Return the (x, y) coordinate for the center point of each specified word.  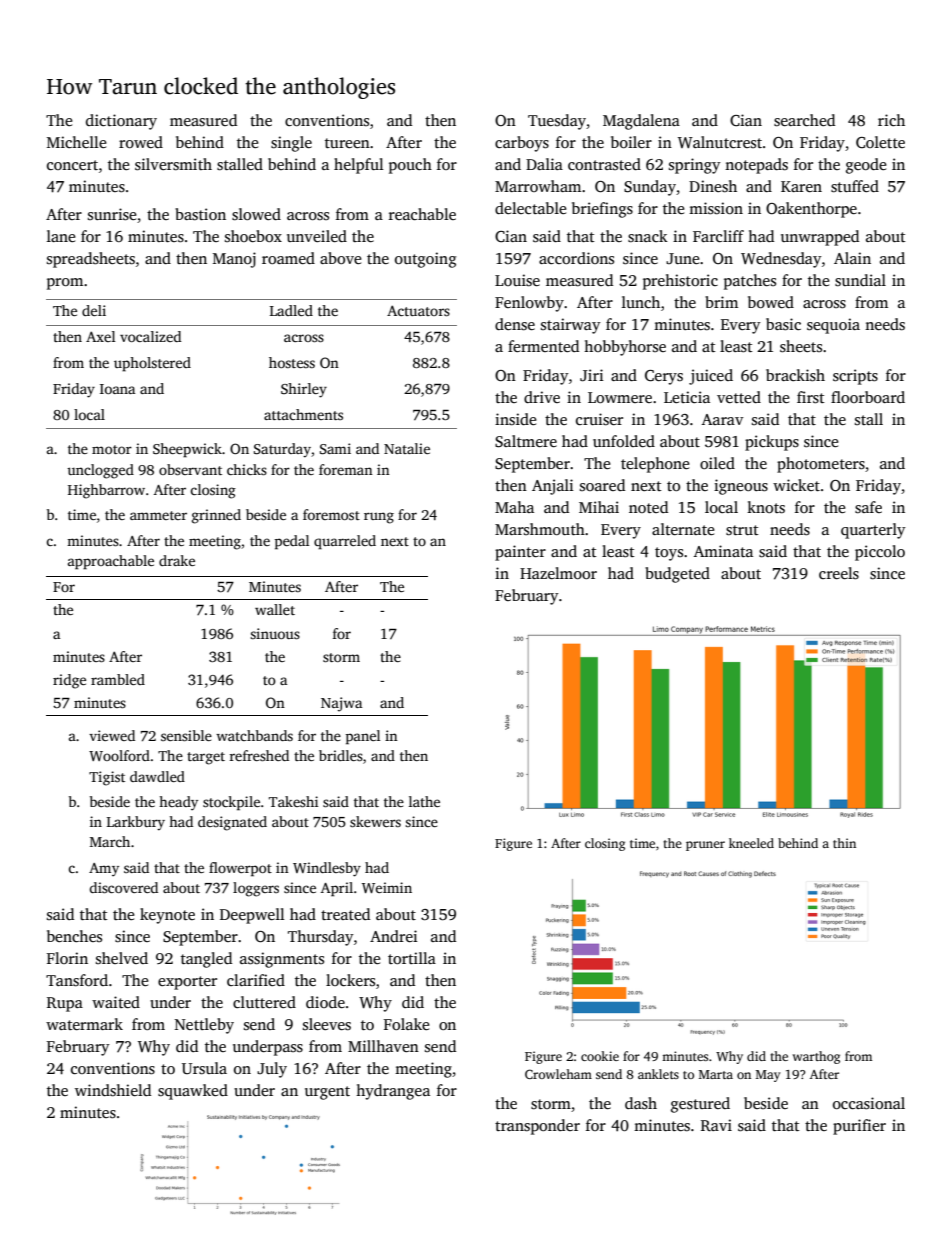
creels (839, 573)
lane (61, 236)
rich (891, 120)
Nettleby (204, 1026)
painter (520, 553)
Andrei (394, 936)
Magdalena (641, 122)
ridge (69, 681)
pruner (705, 846)
